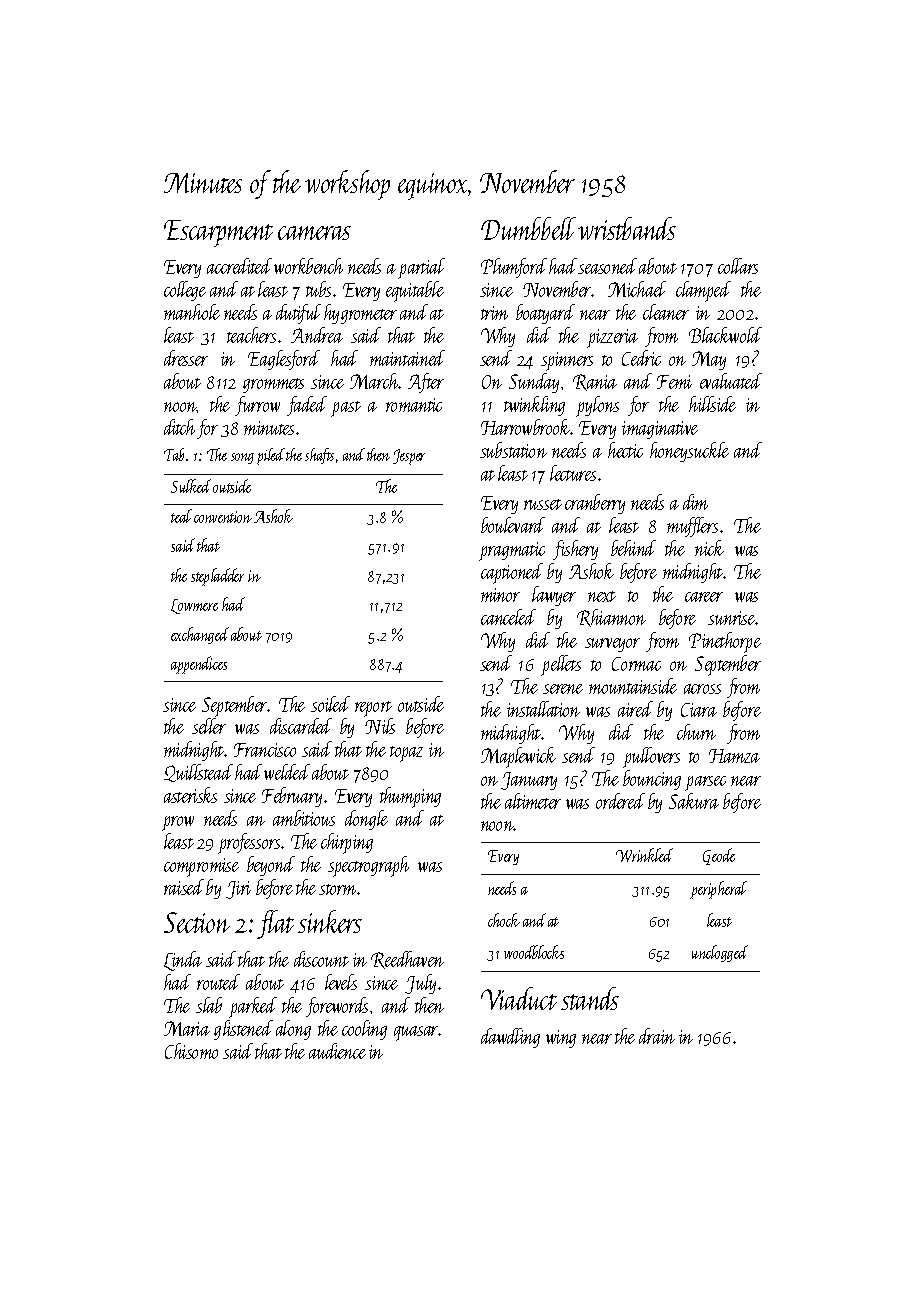 The image size is (924, 1311). Describe the element at coordinates (416, 1033) in the image. I see `quasar` at that location.
